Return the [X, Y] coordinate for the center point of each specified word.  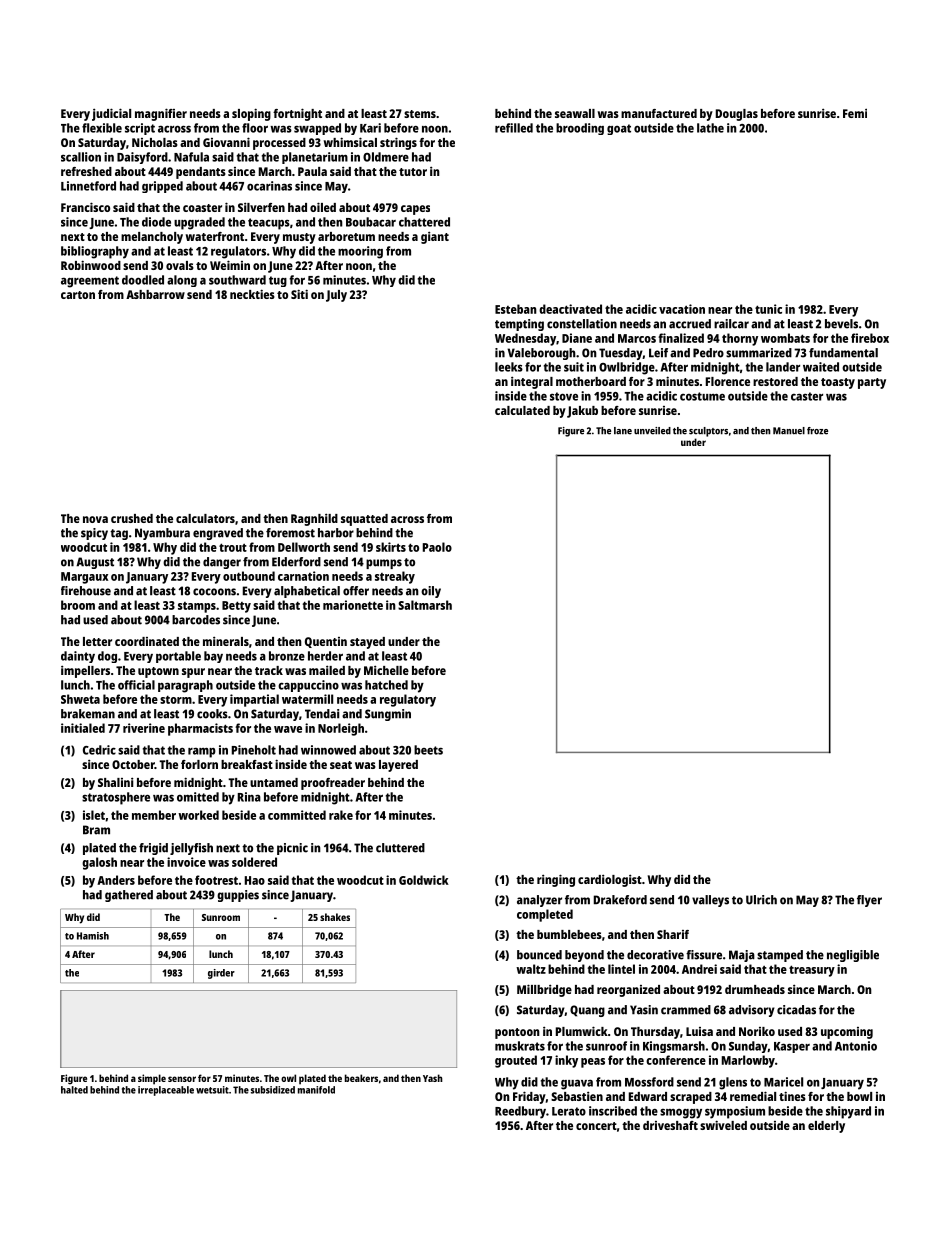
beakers [361, 1078]
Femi [855, 113]
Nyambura [162, 534]
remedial [753, 1096]
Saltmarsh [425, 605]
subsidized [273, 1090]
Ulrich [761, 900]
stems [420, 114]
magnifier [161, 114]
